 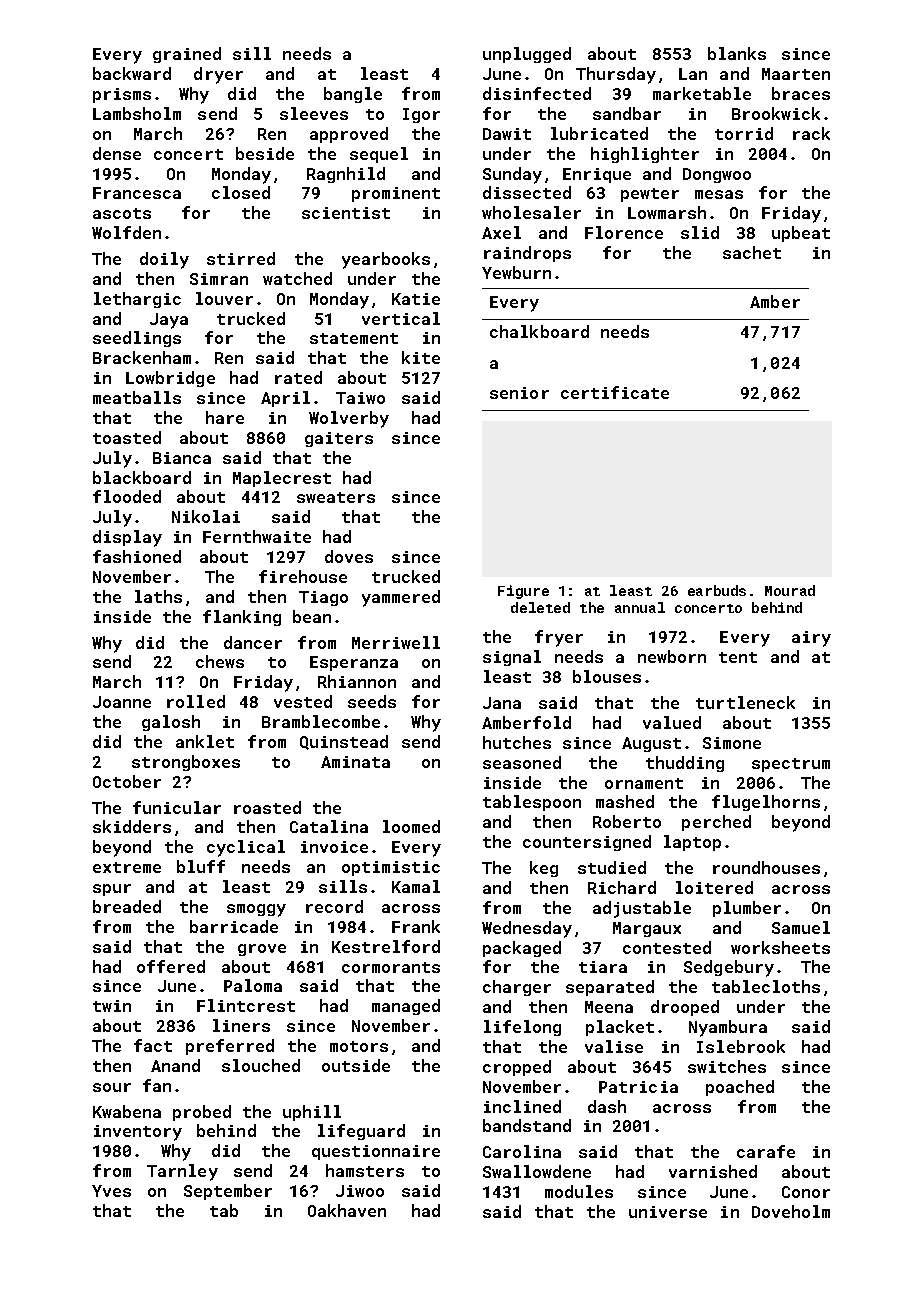 What do you see at coordinates (347, 1210) in the screenshot?
I see `Oakhaven` at bounding box center [347, 1210].
